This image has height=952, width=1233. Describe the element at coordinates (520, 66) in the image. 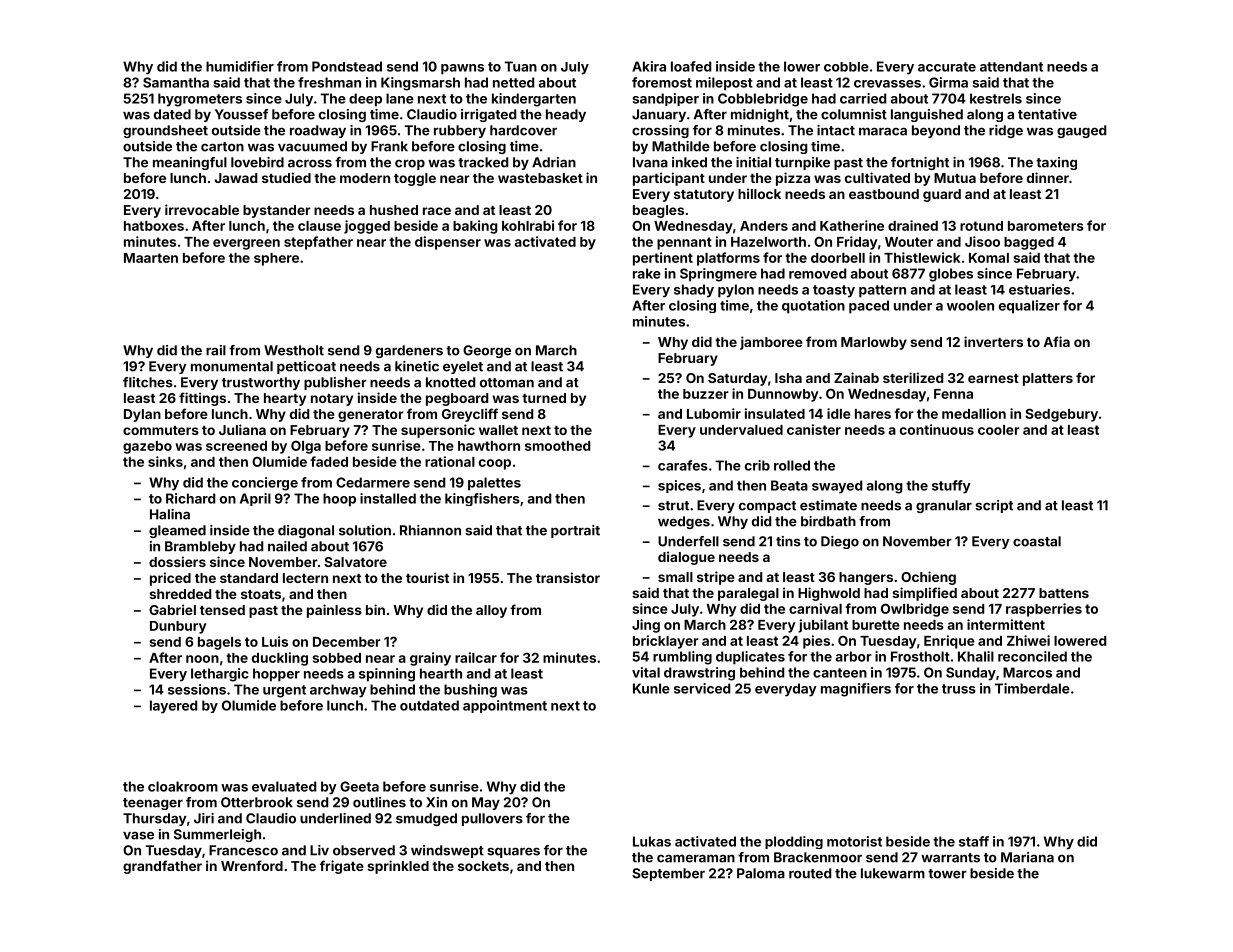

I see `Tuan` at that location.
